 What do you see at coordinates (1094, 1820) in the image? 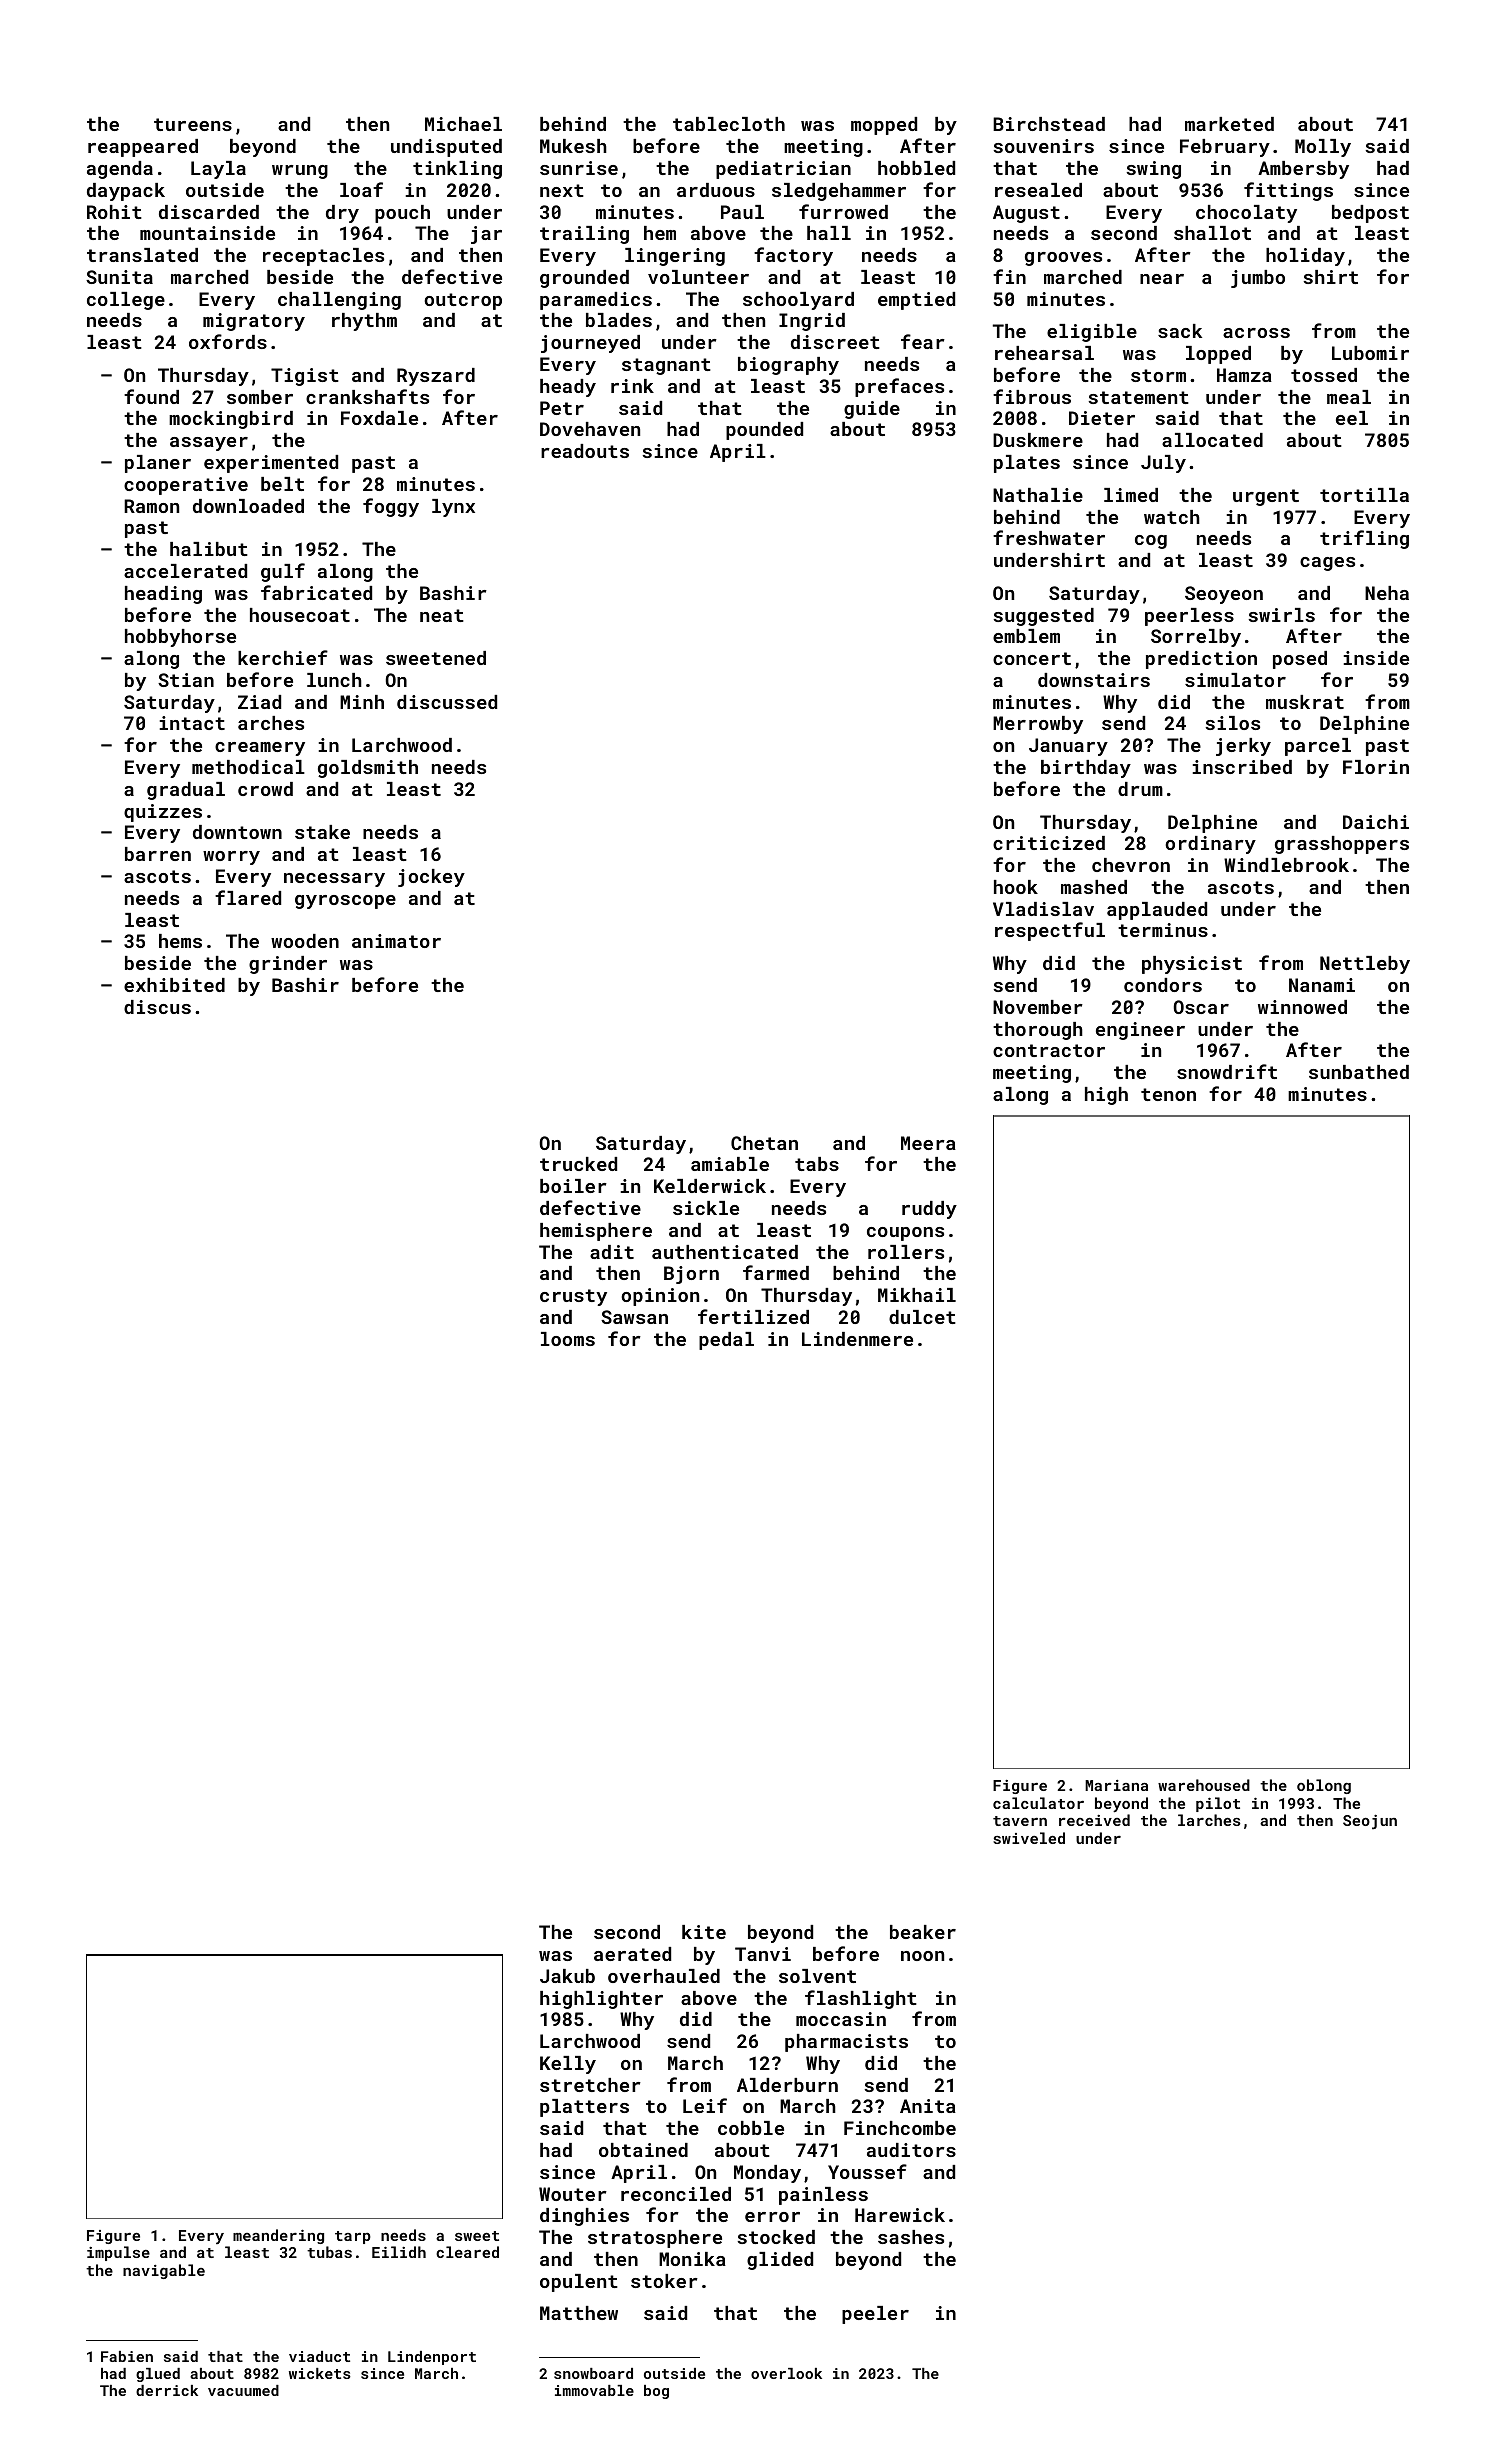
I see `received` at bounding box center [1094, 1820].
